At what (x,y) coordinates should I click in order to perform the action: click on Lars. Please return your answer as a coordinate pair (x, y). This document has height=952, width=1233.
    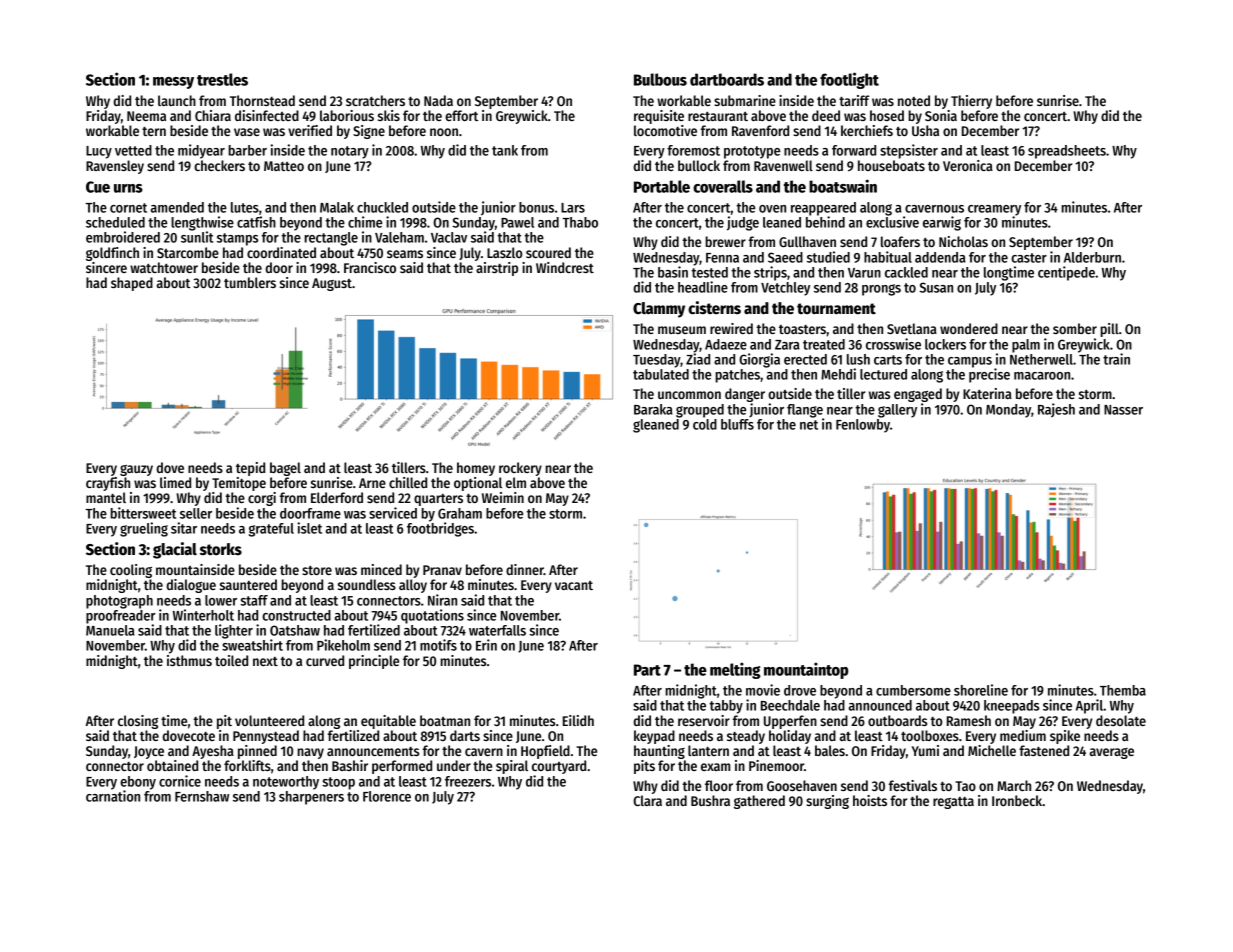
    Looking at the image, I should click on (573, 208).
